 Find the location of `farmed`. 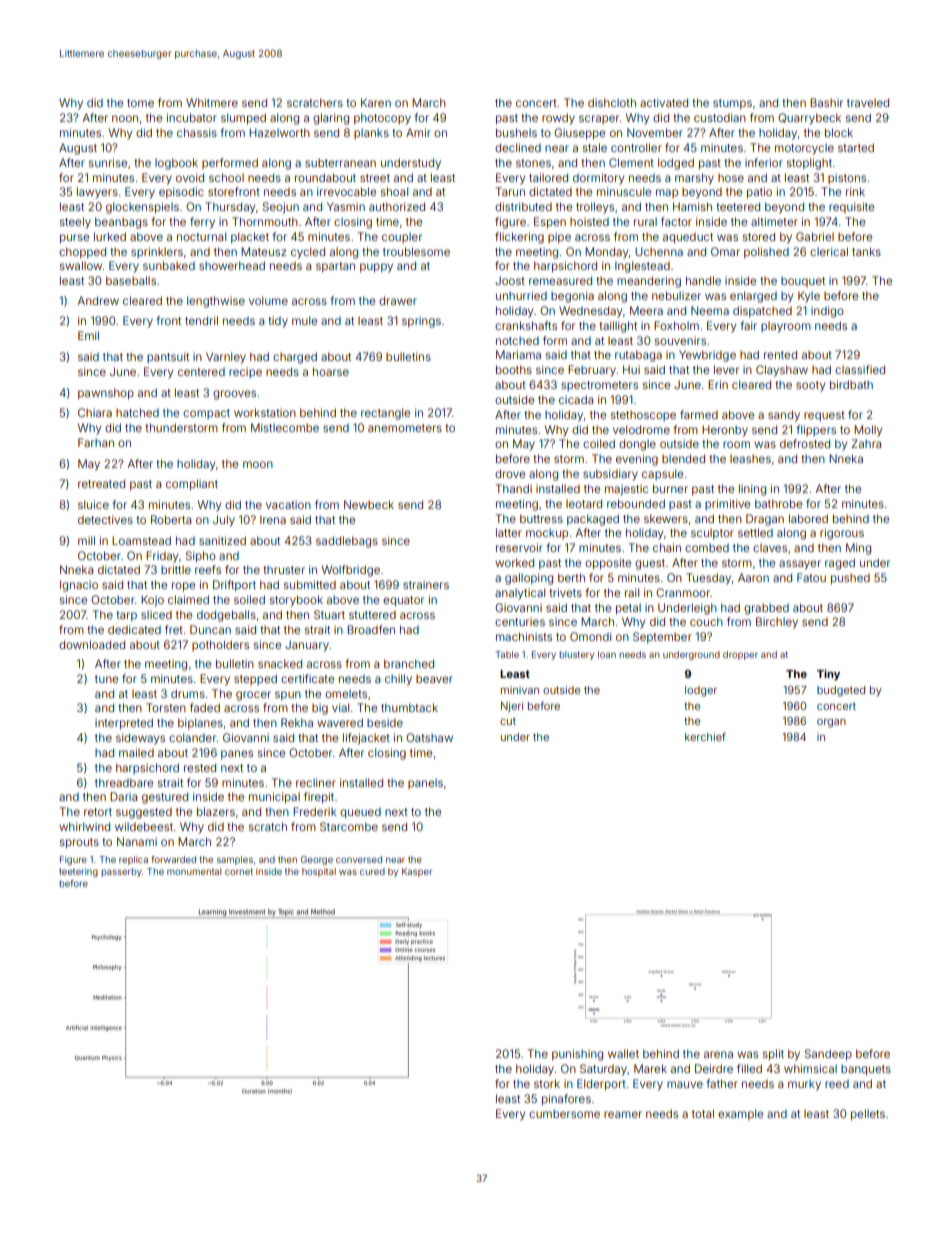

farmed is located at coordinates (699, 414).
